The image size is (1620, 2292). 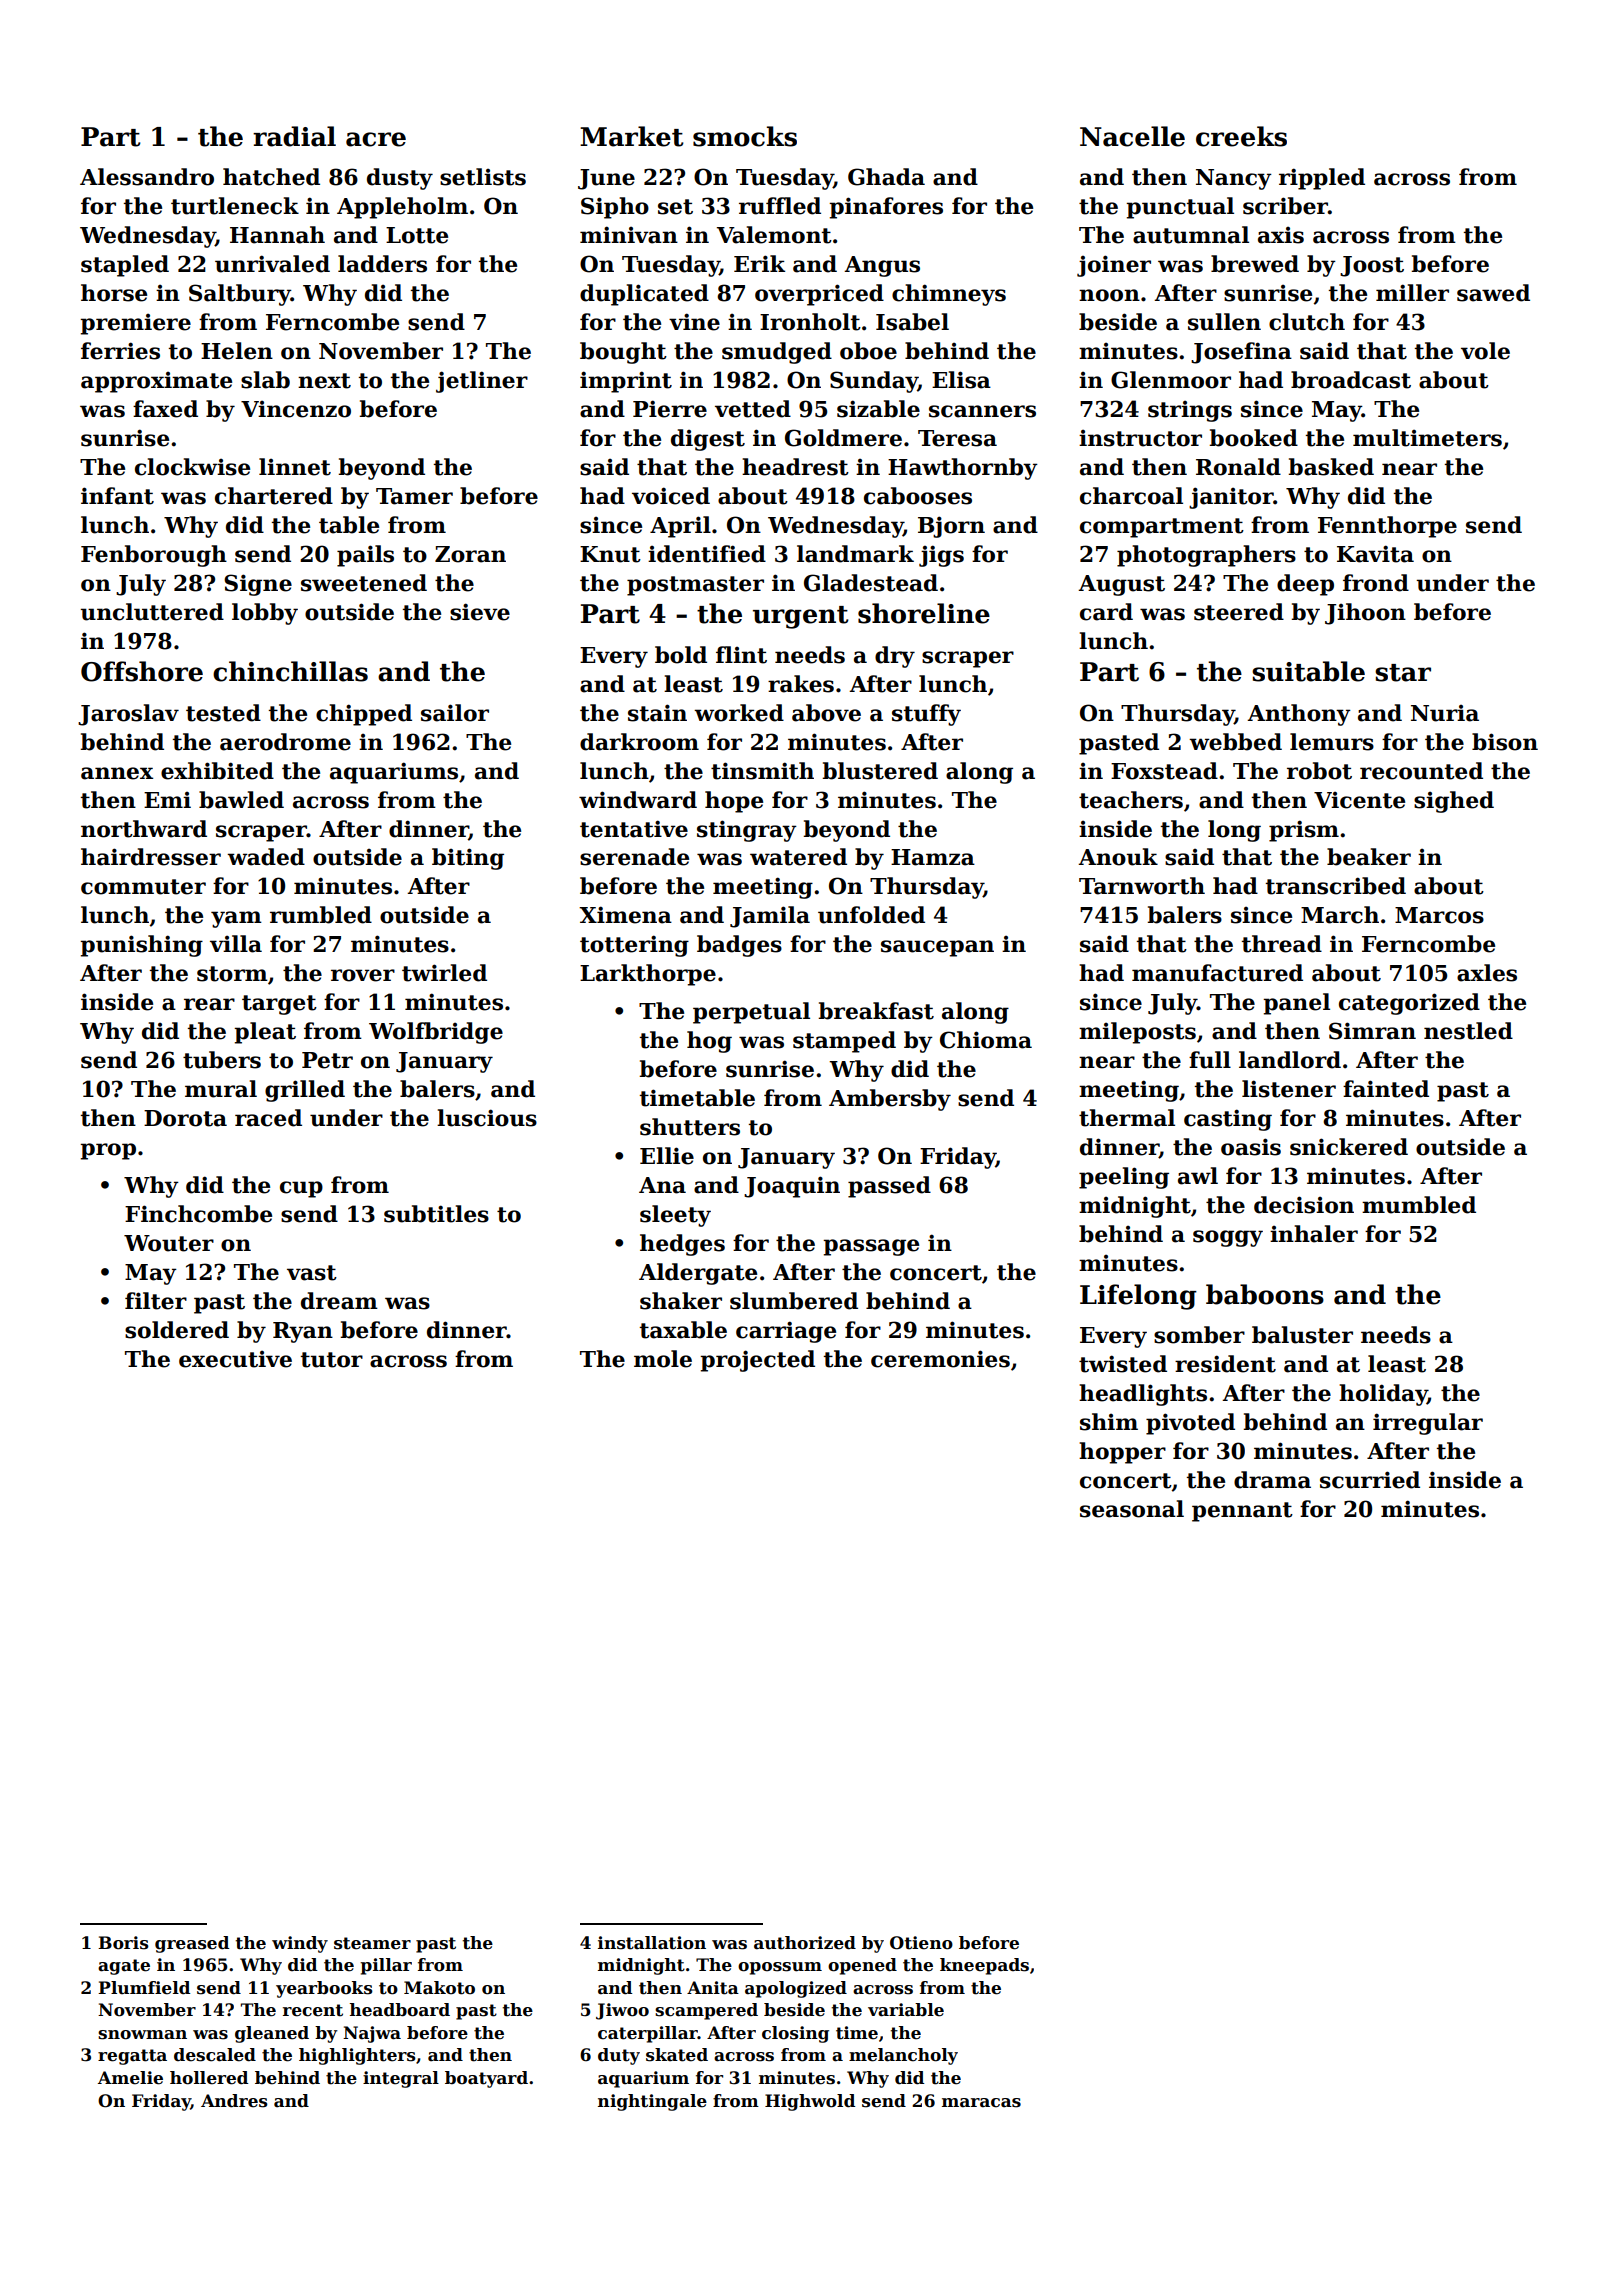 What do you see at coordinates (986, 1040) in the page?
I see `Chioma` at bounding box center [986, 1040].
